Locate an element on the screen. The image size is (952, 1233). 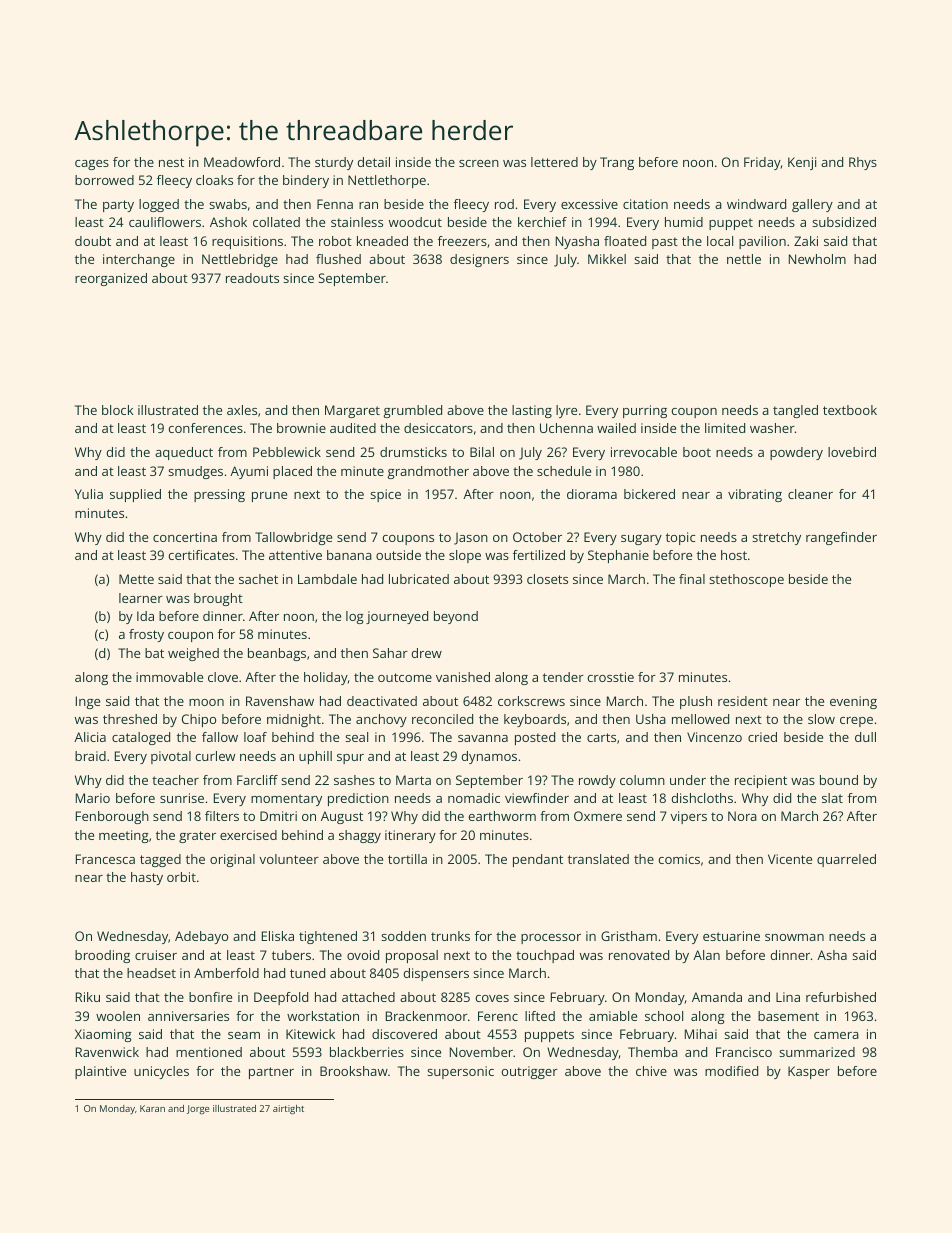
proposal is located at coordinates (412, 956).
